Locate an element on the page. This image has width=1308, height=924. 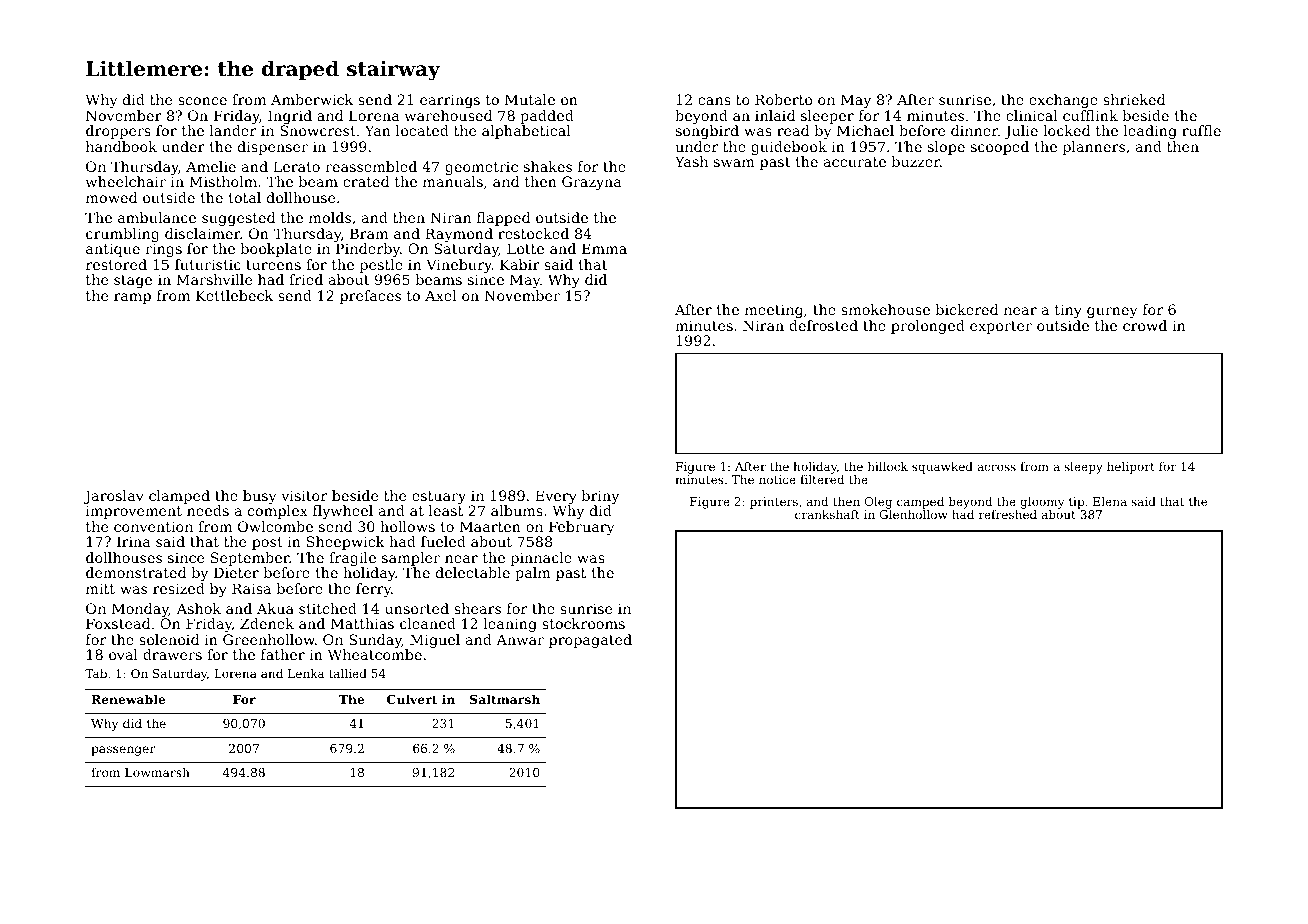
Irina is located at coordinates (134, 541).
